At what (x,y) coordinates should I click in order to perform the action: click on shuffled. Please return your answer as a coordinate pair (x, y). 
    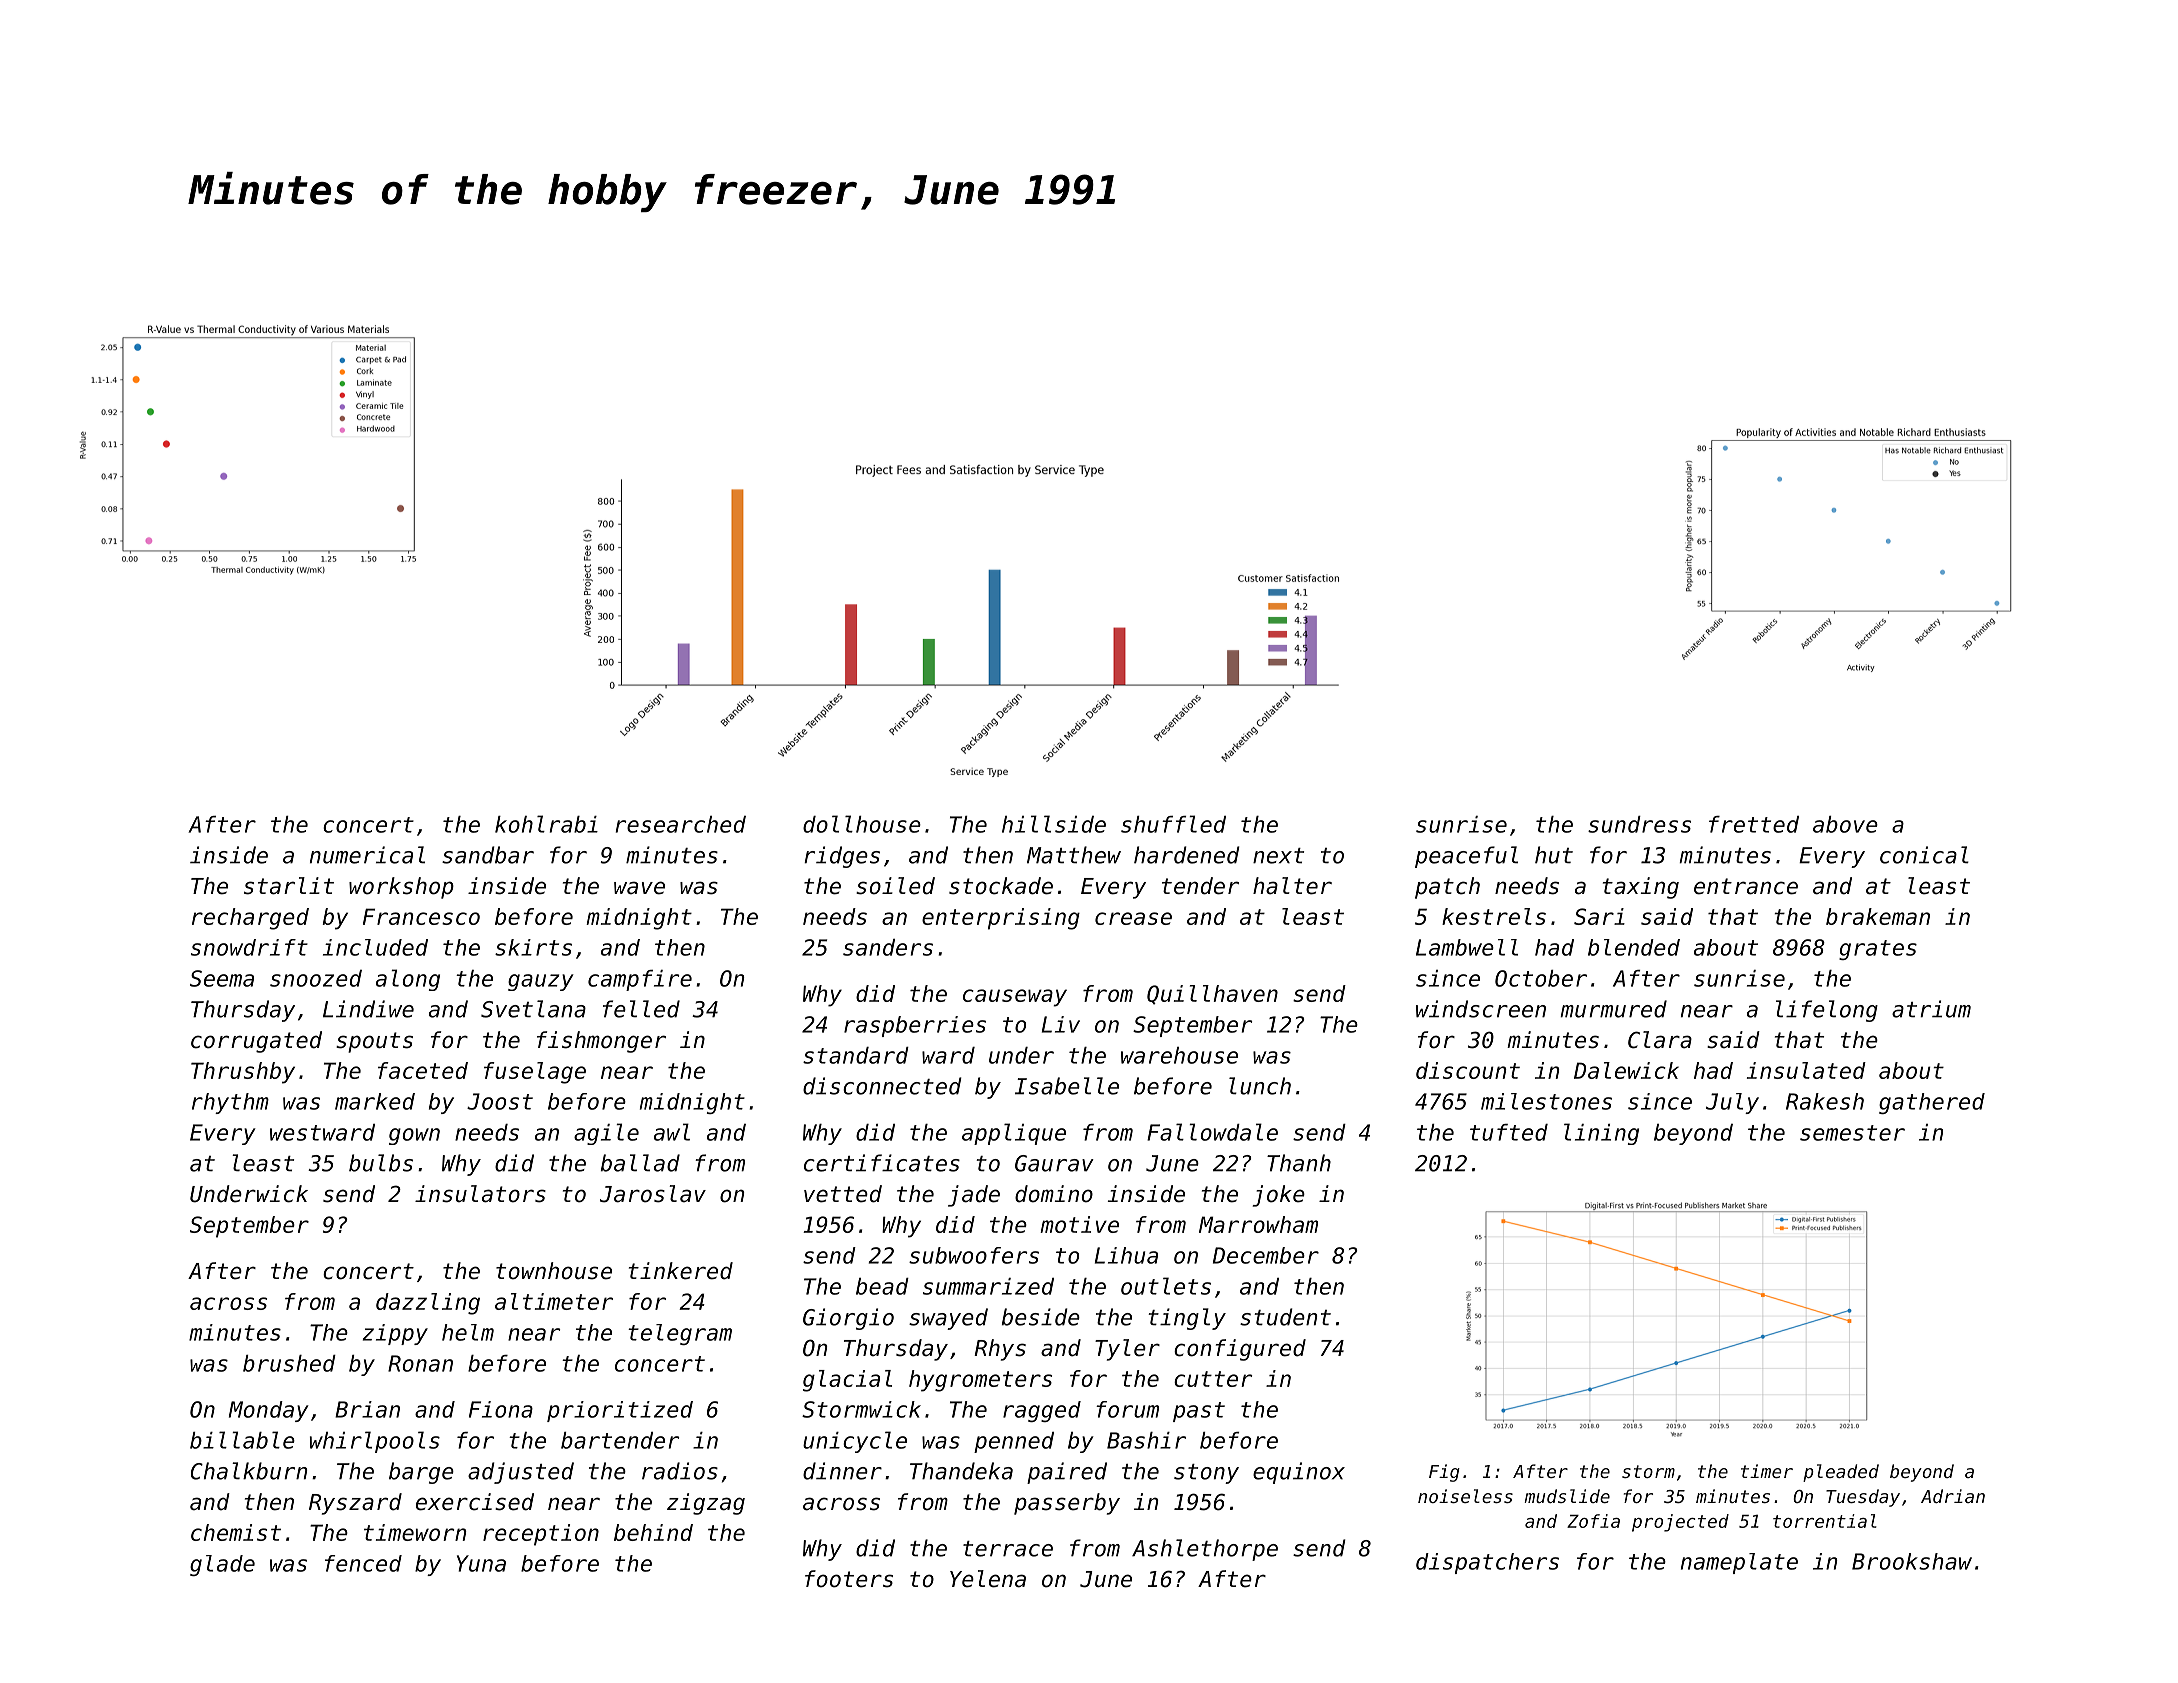
    Looking at the image, I should click on (1173, 824).
